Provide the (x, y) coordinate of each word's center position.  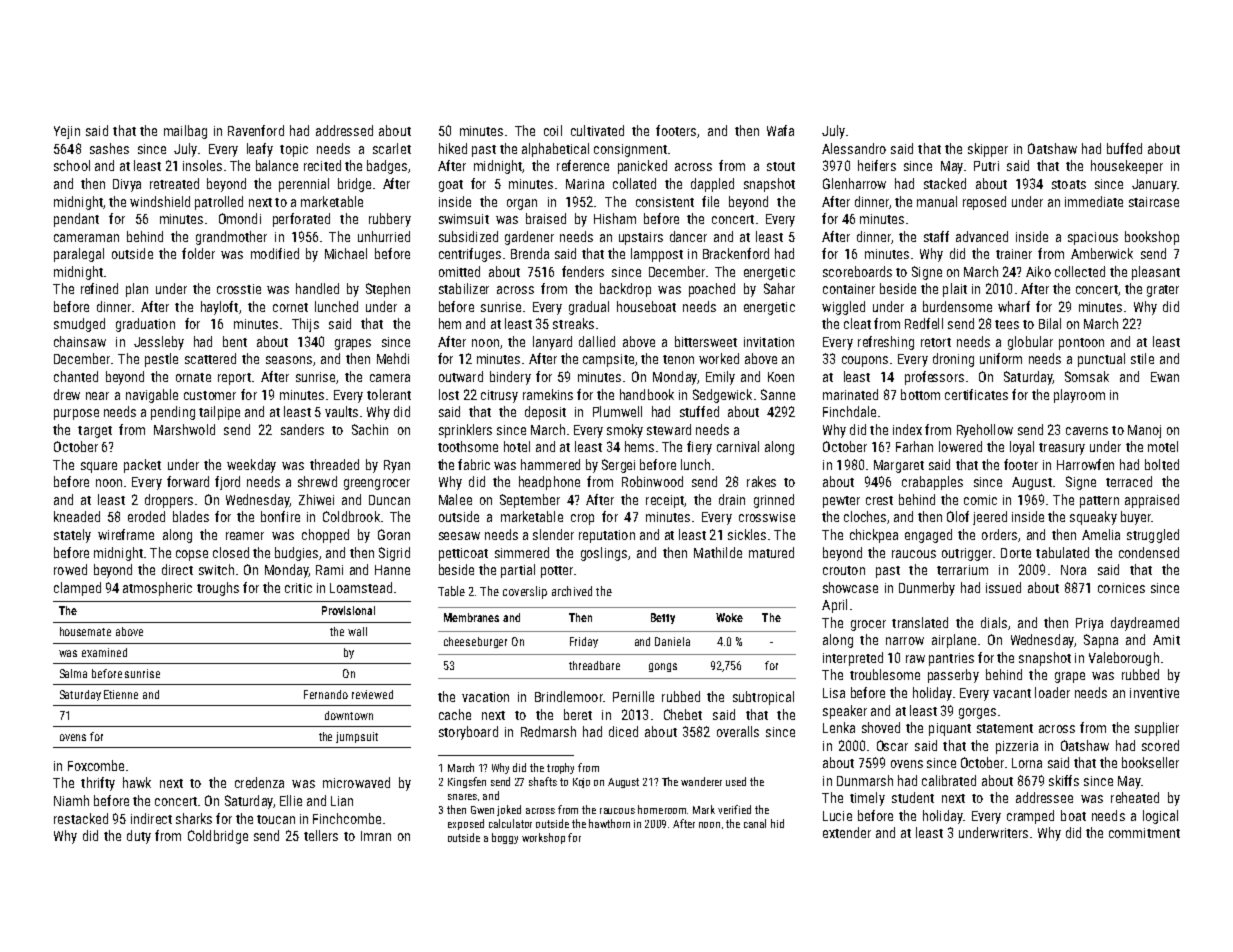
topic (294, 150)
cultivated (597, 130)
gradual (589, 308)
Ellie (291, 800)
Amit (1166, 640)
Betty (663, 618)
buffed (1124, 148)
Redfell (924, 323)
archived (572, 591)
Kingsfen (467, 782)
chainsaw (80, 341)
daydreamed (1145, 624)
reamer (245, 536)
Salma (73, 673)
